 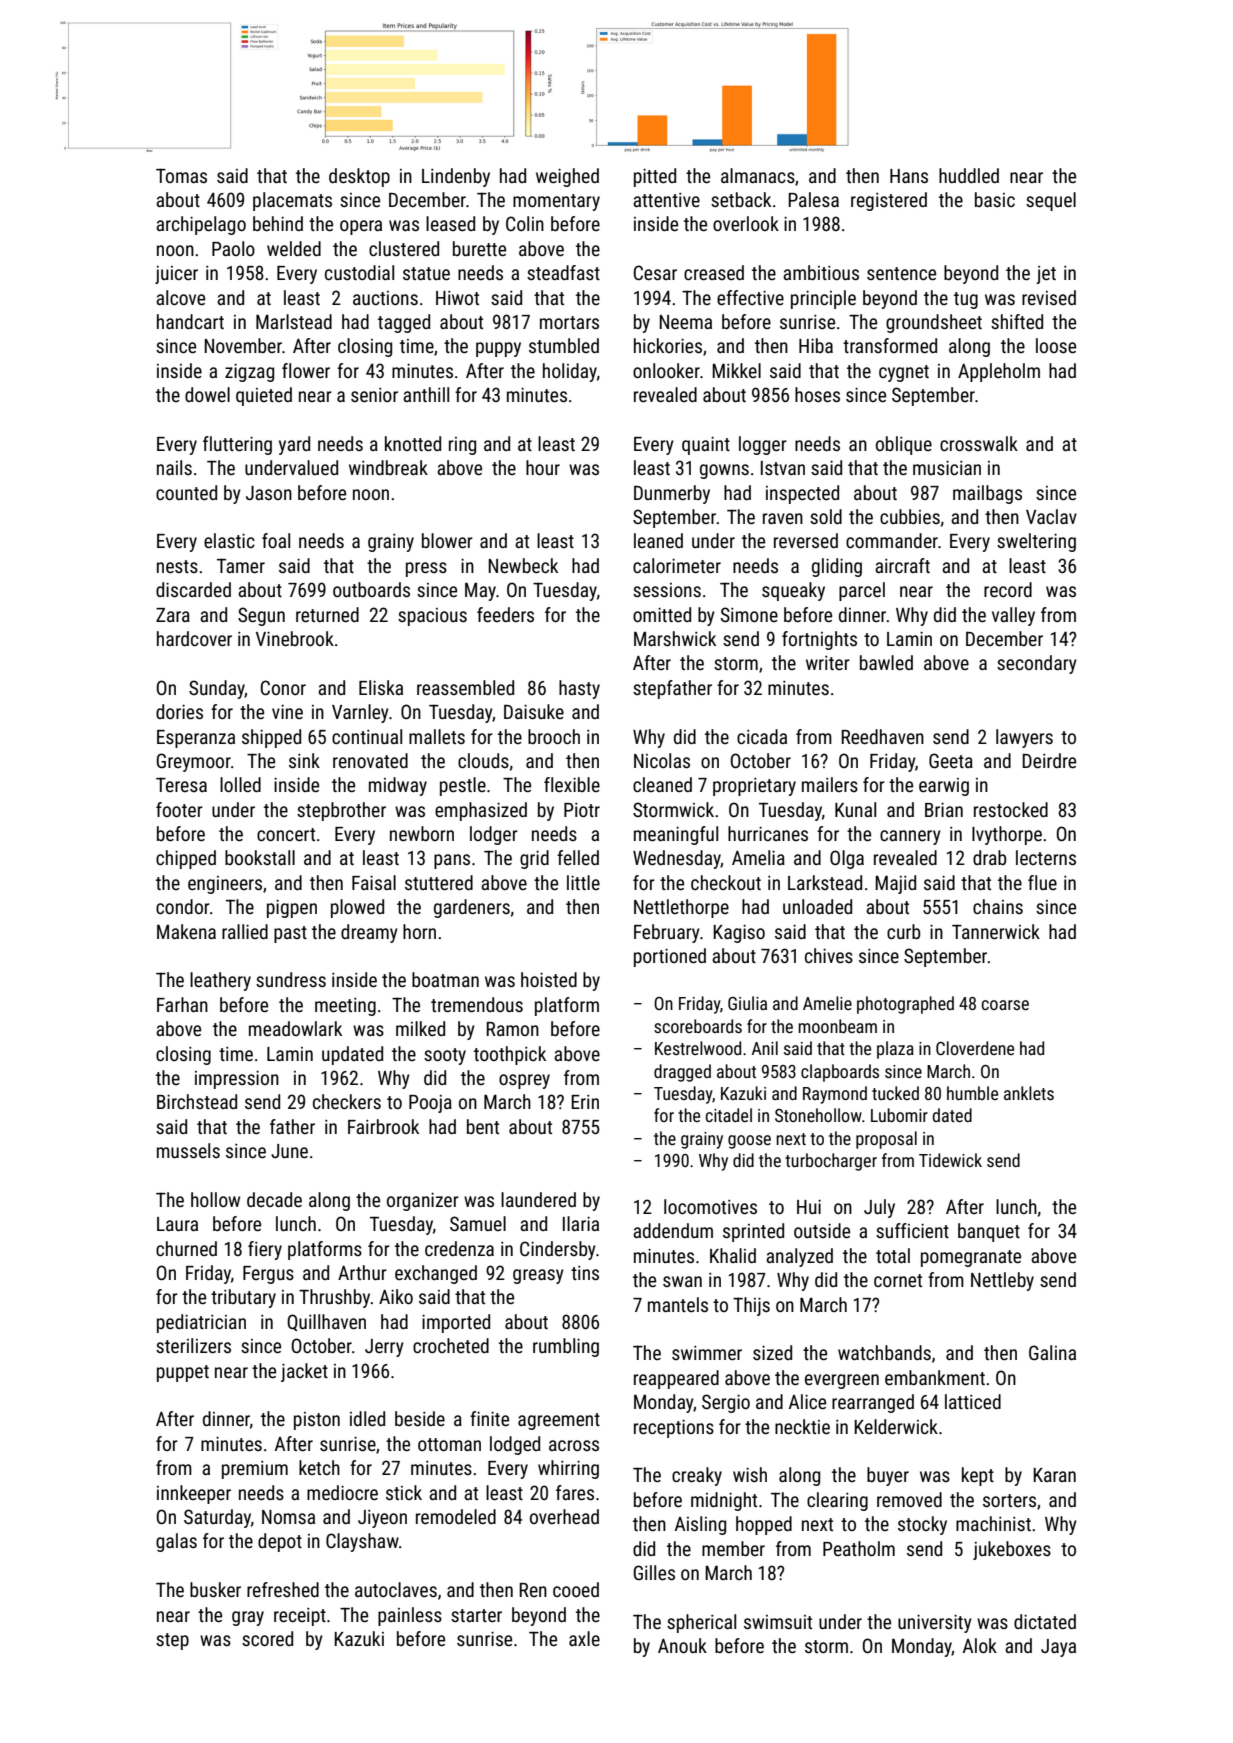 What do you see at coordinates (668, 345) in the document?
I see `hickories` at bounding box center [668, 345].
